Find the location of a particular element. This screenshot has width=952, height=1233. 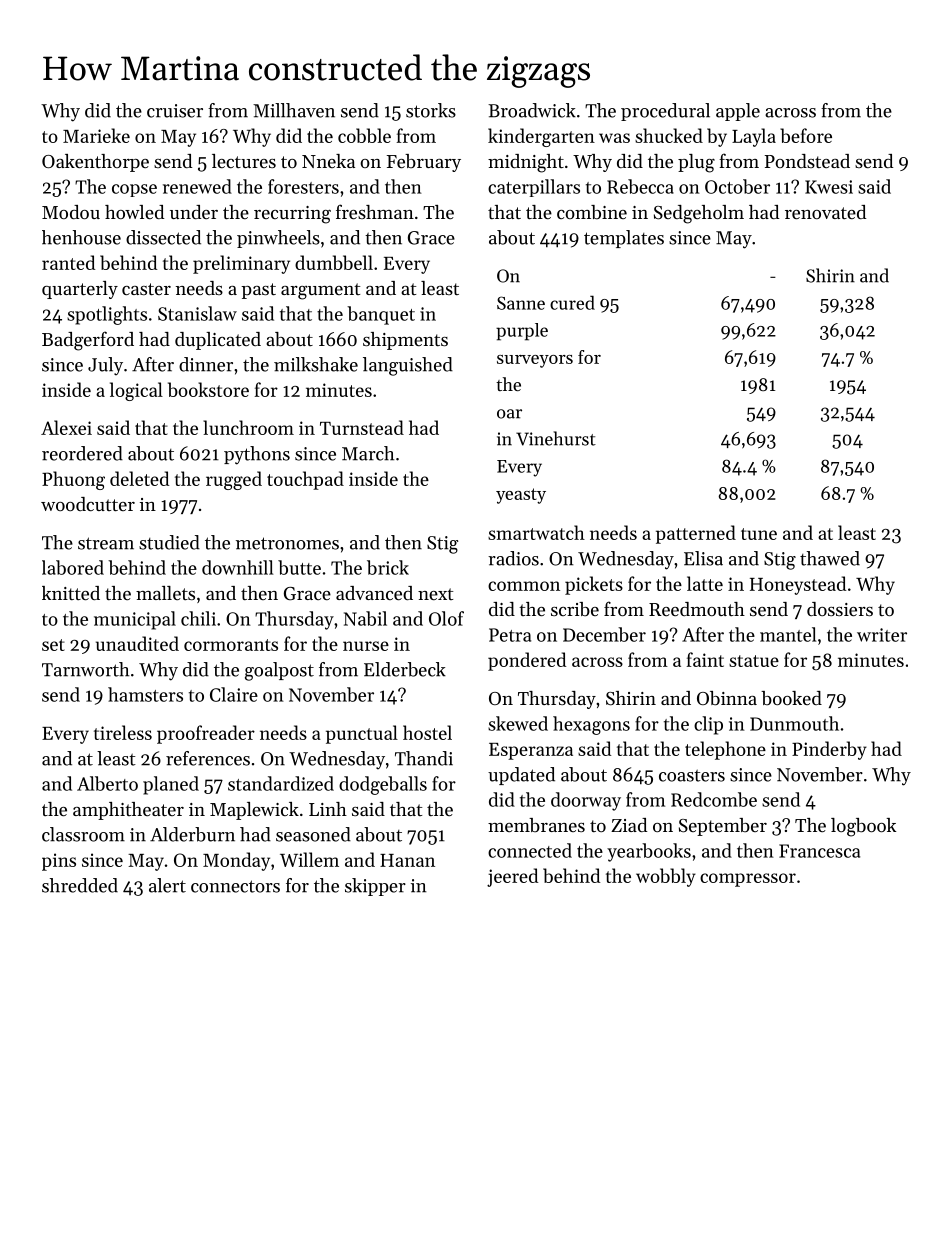

butte is located at coordinates (299, 567).
